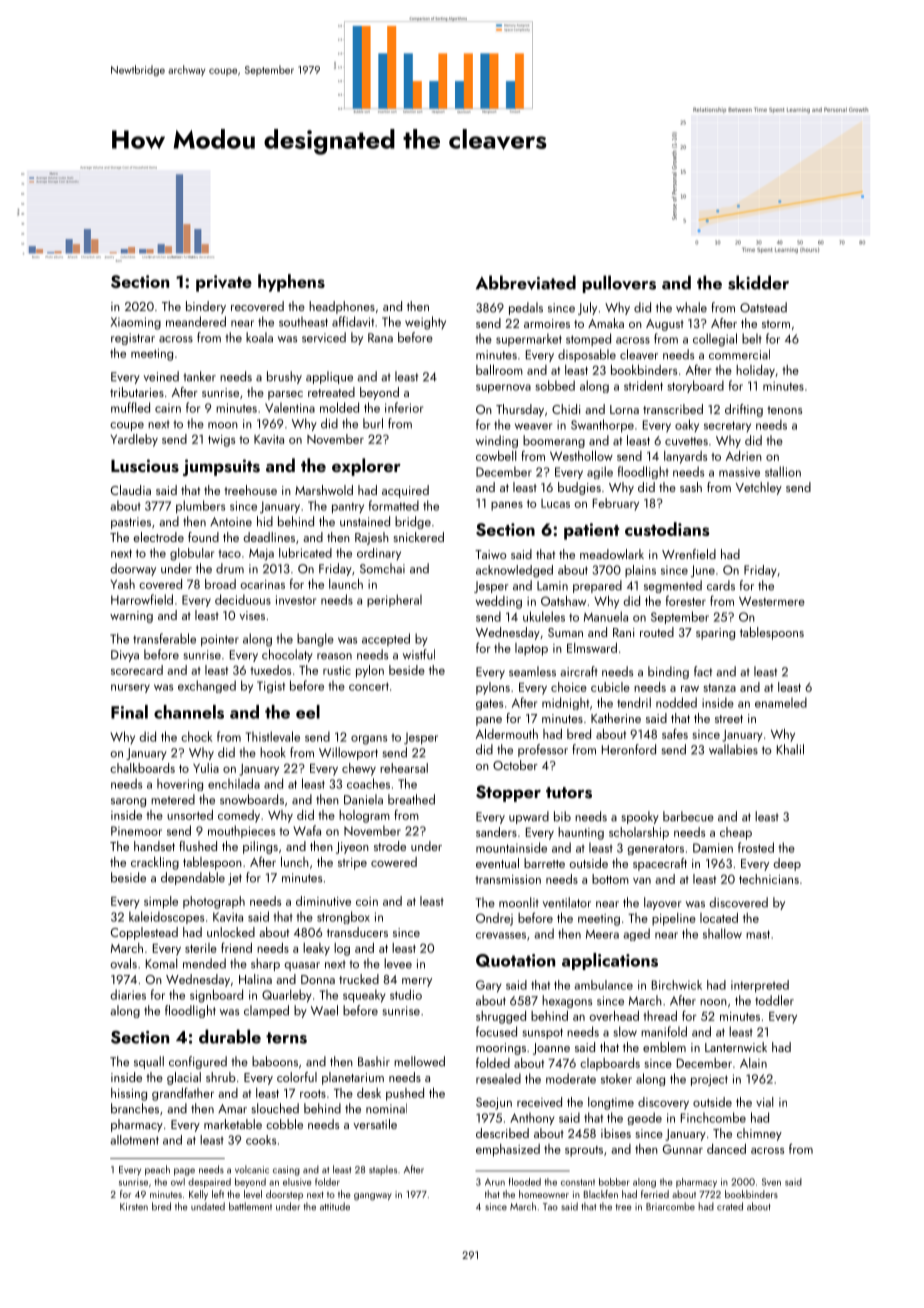 This page has width=924, height=1308. What do you see at coordinates (318, 979) in the page?
I see `Donna` at bounding box center [318, 979].
